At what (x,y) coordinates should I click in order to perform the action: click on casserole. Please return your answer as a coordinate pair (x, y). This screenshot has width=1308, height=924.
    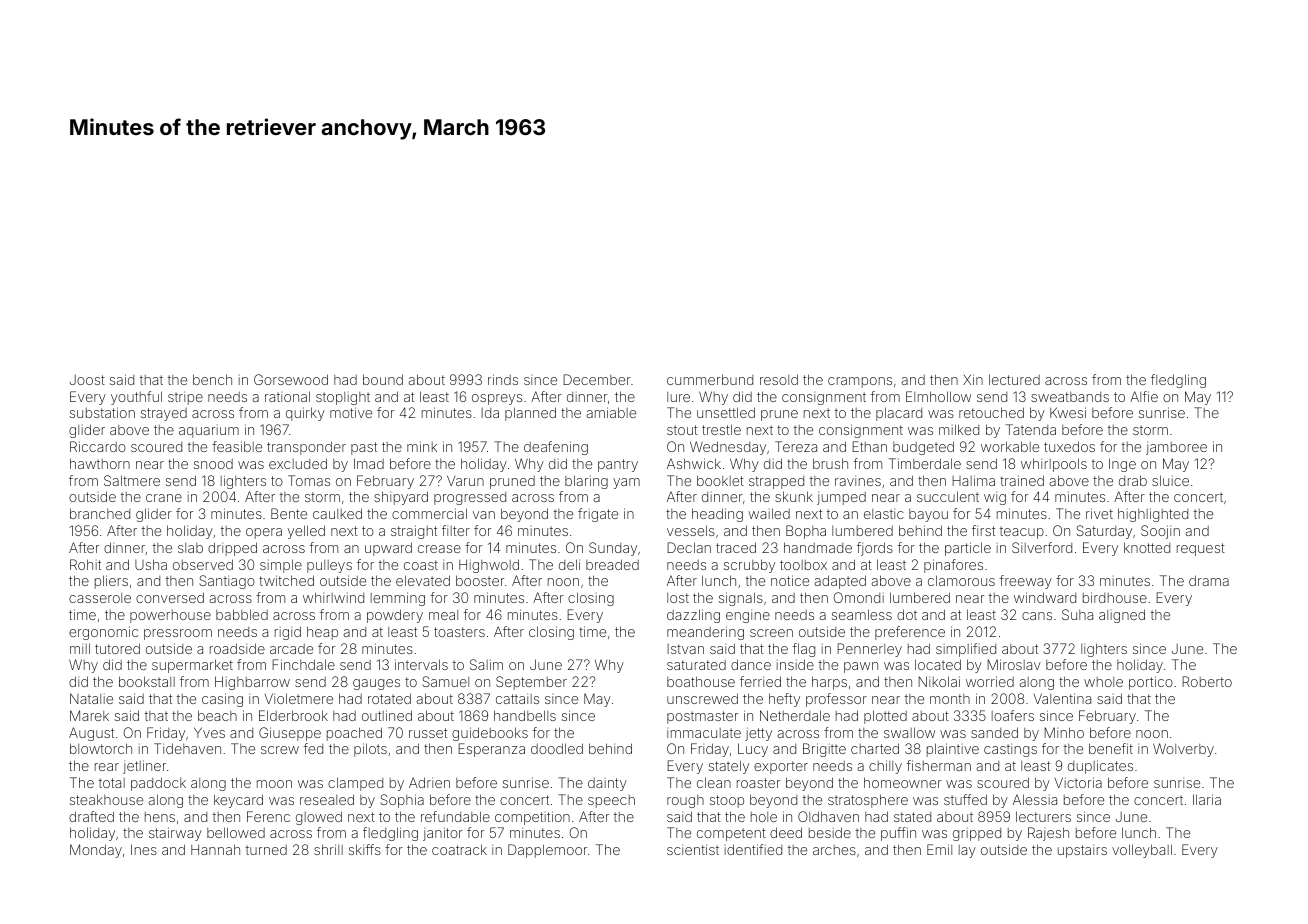
    Looking at the image, I should click on (100, 598).
